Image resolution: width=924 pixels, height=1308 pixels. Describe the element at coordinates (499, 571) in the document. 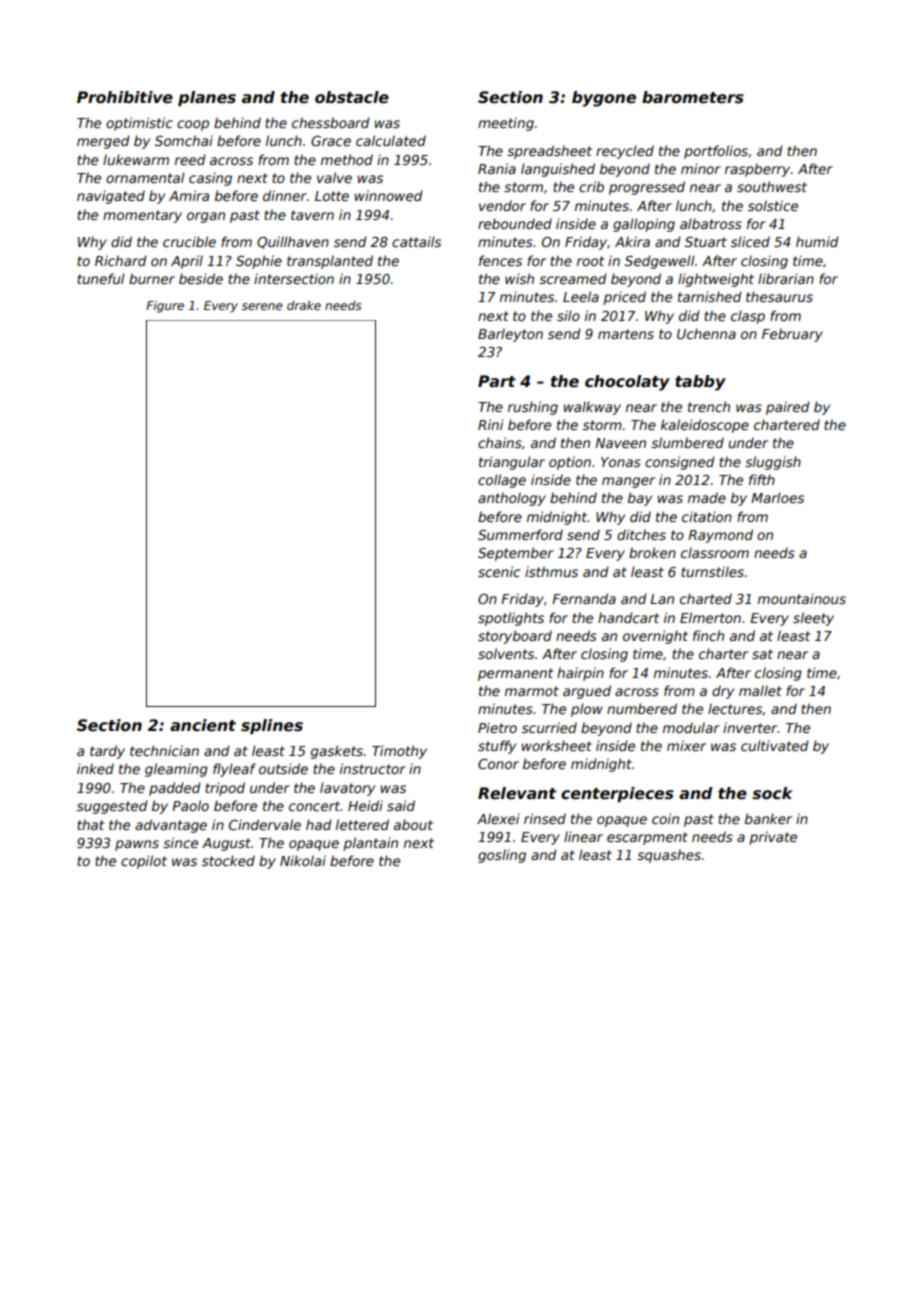

I see `scenic` at that location.
